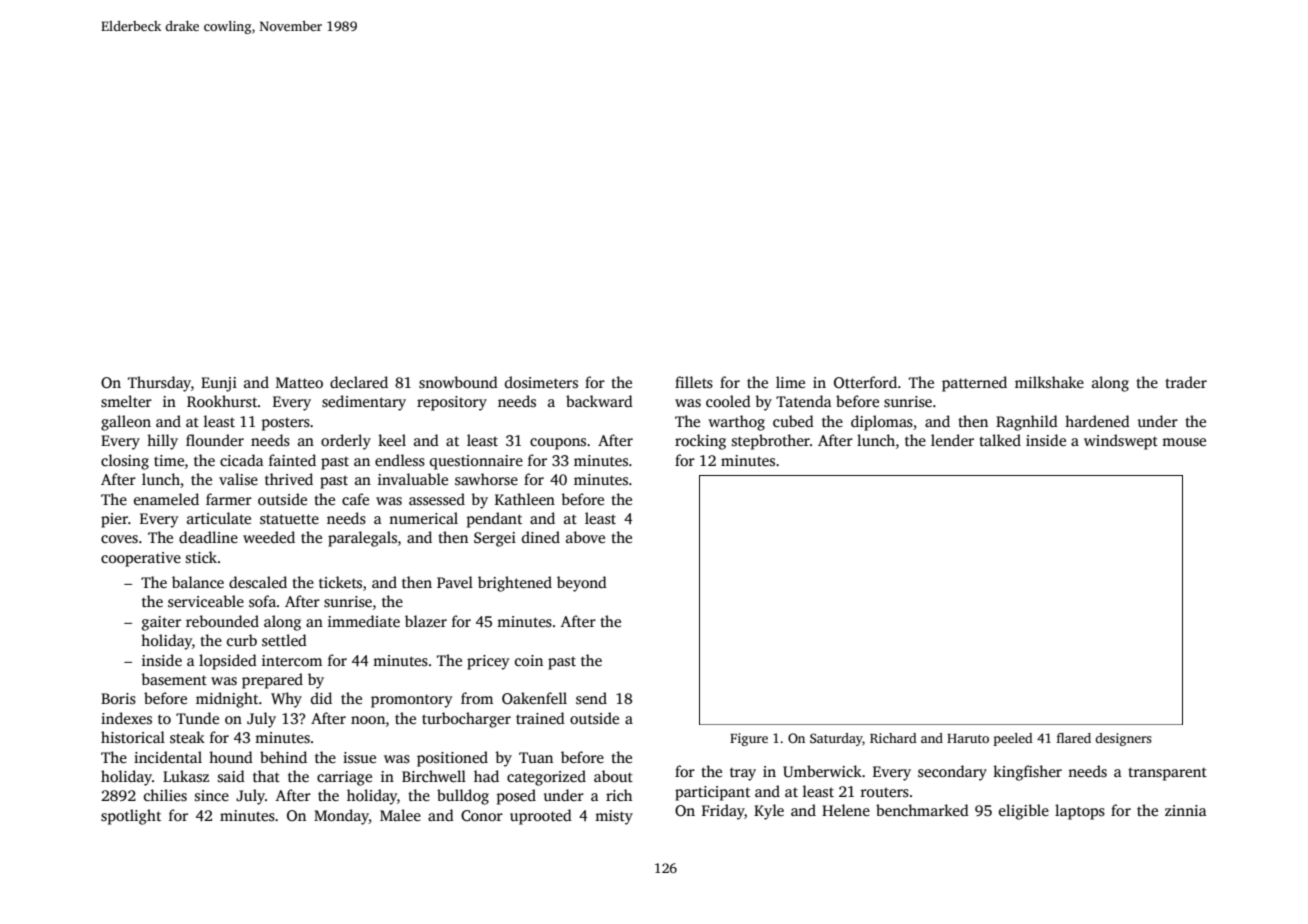 Image resolution: width=1308 pixels, height=924 pixels. Describe the element at coordinates (165, 795) in the screenshot. I see `chilies` at that location.
